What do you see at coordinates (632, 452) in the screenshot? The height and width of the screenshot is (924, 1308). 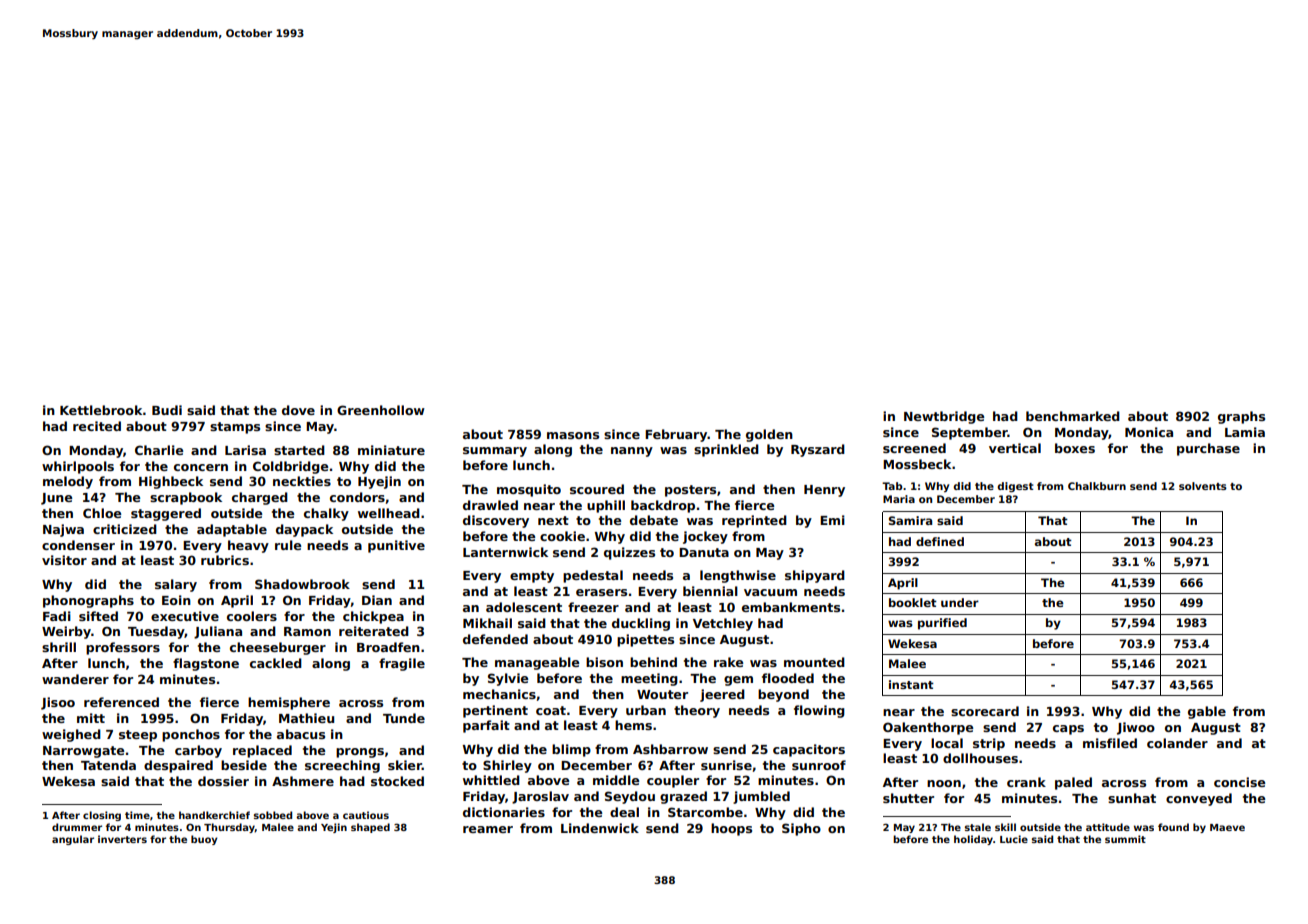 I see `nanny` at bounding box center [632, 452].
